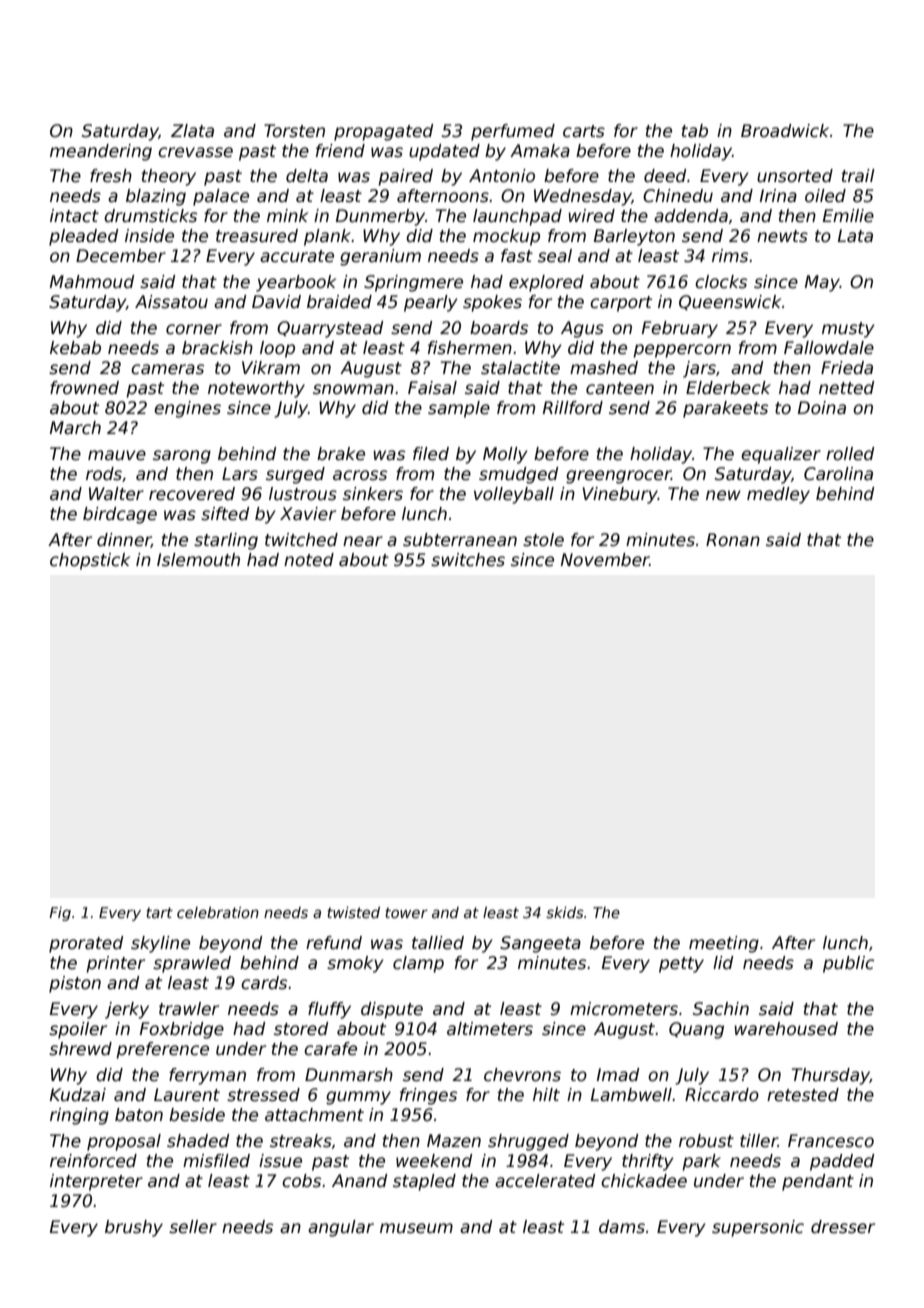  What do you see at coordinates (848, 964) in the screenshot?
I see `public` at bounding box center [848, 964].
